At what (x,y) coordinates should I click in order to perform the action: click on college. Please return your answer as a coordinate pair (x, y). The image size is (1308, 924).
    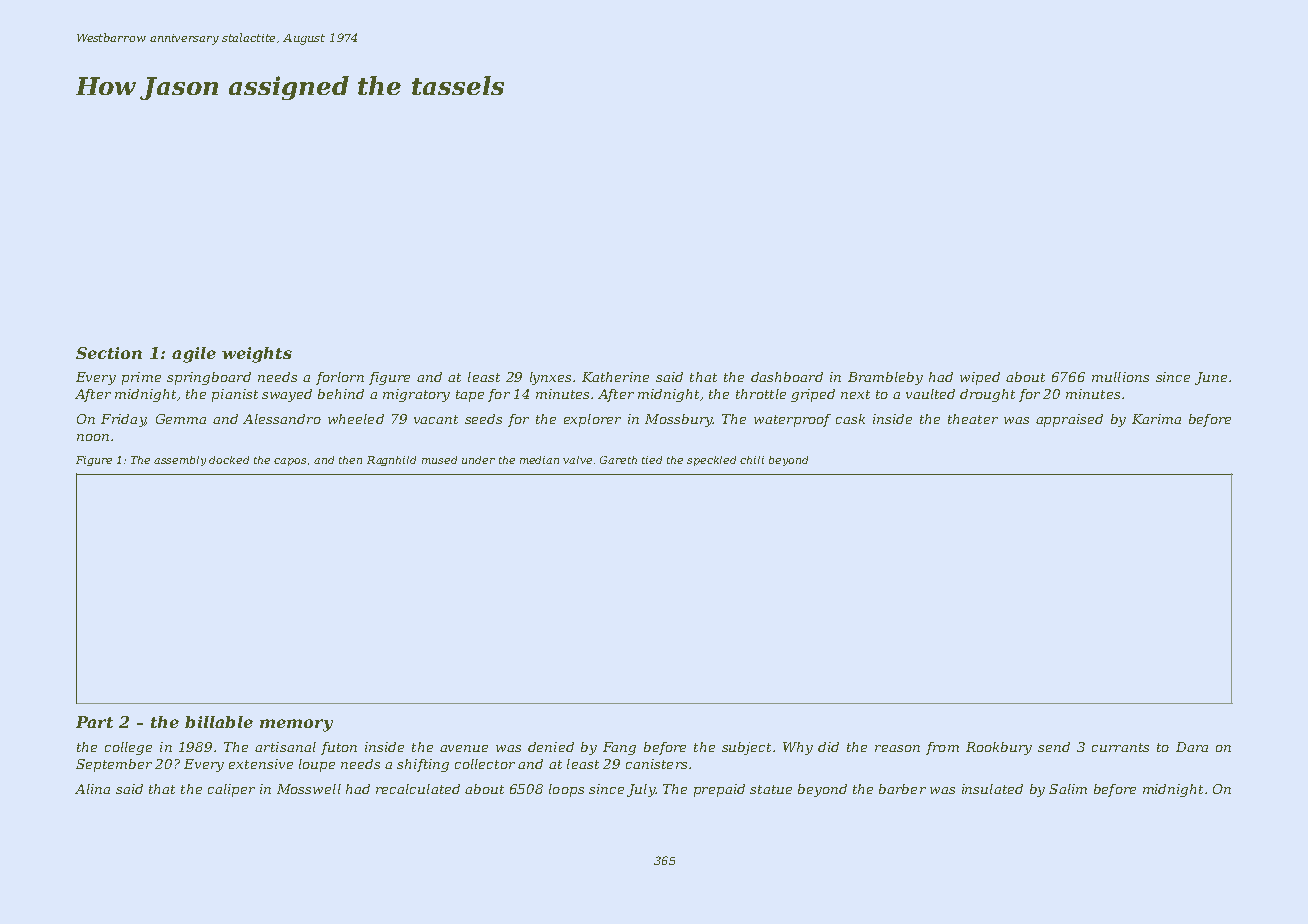
    Looking at the image, I should click on (128, 748).
